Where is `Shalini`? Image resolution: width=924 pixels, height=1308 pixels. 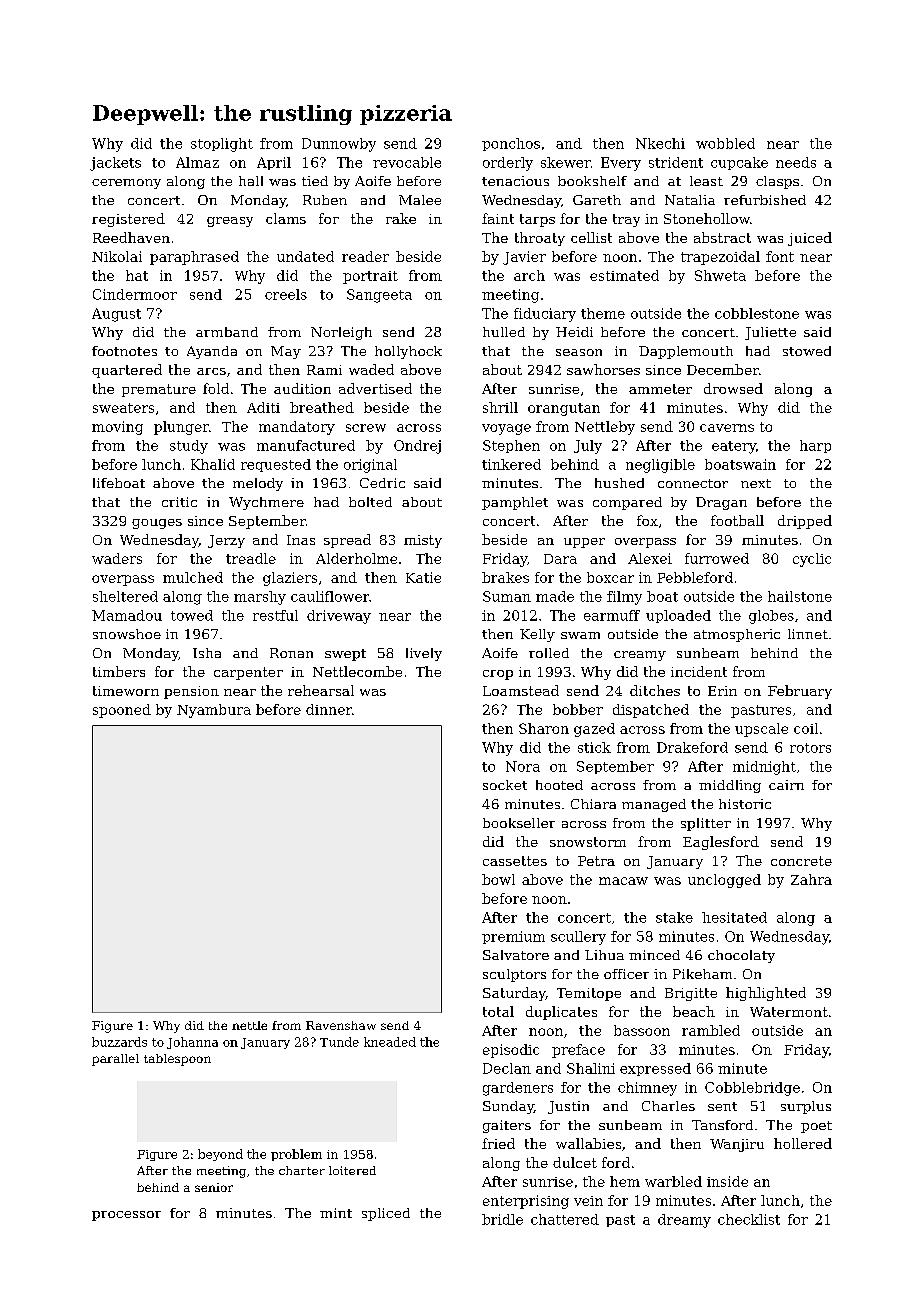 Shalini is located at coordinates (591, 1068).
